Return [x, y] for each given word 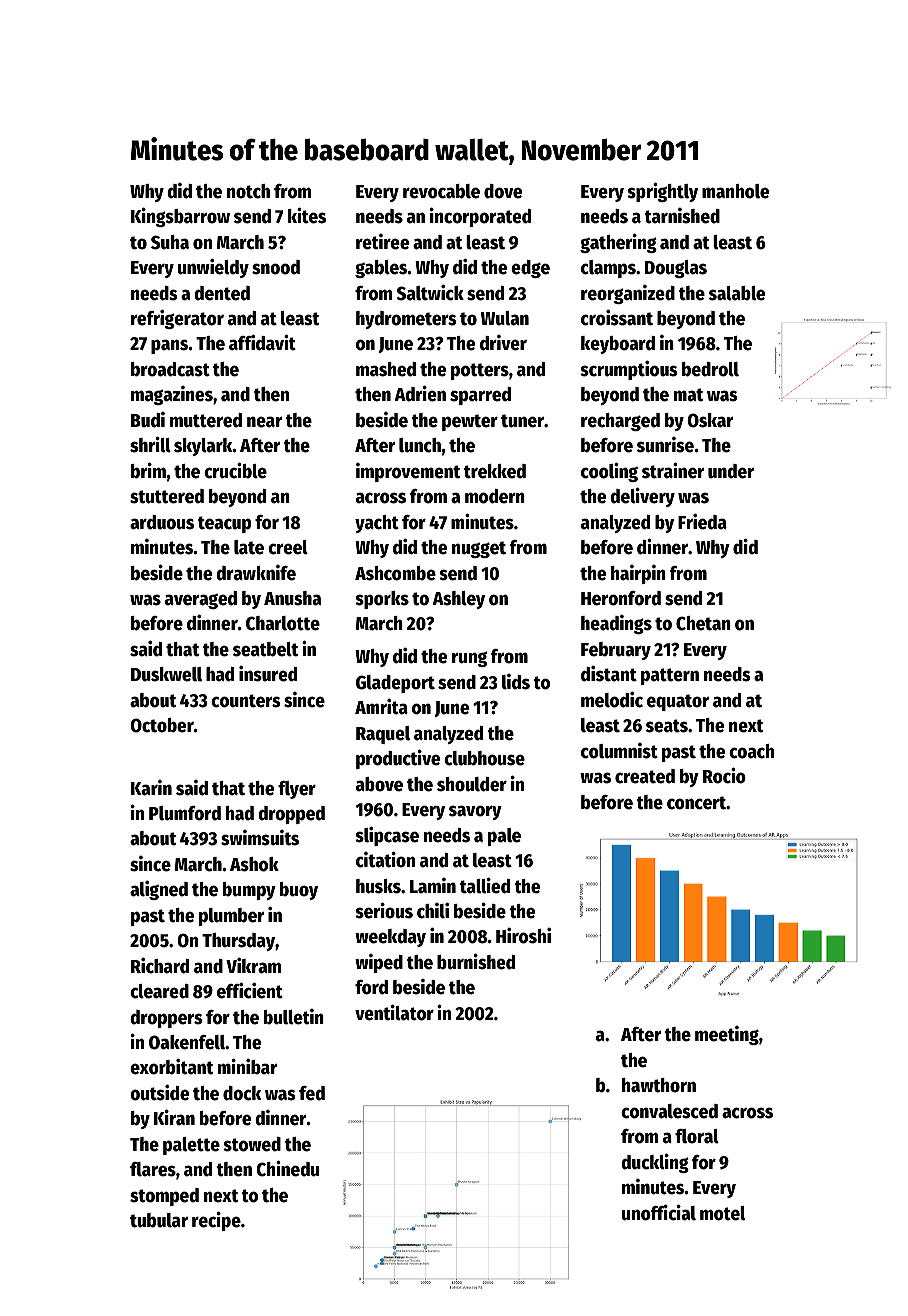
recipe [216, 1221]
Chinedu [287, 1168]
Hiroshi [523, 936]
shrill [150, 444]
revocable [441, 191]
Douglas [676, 269]
